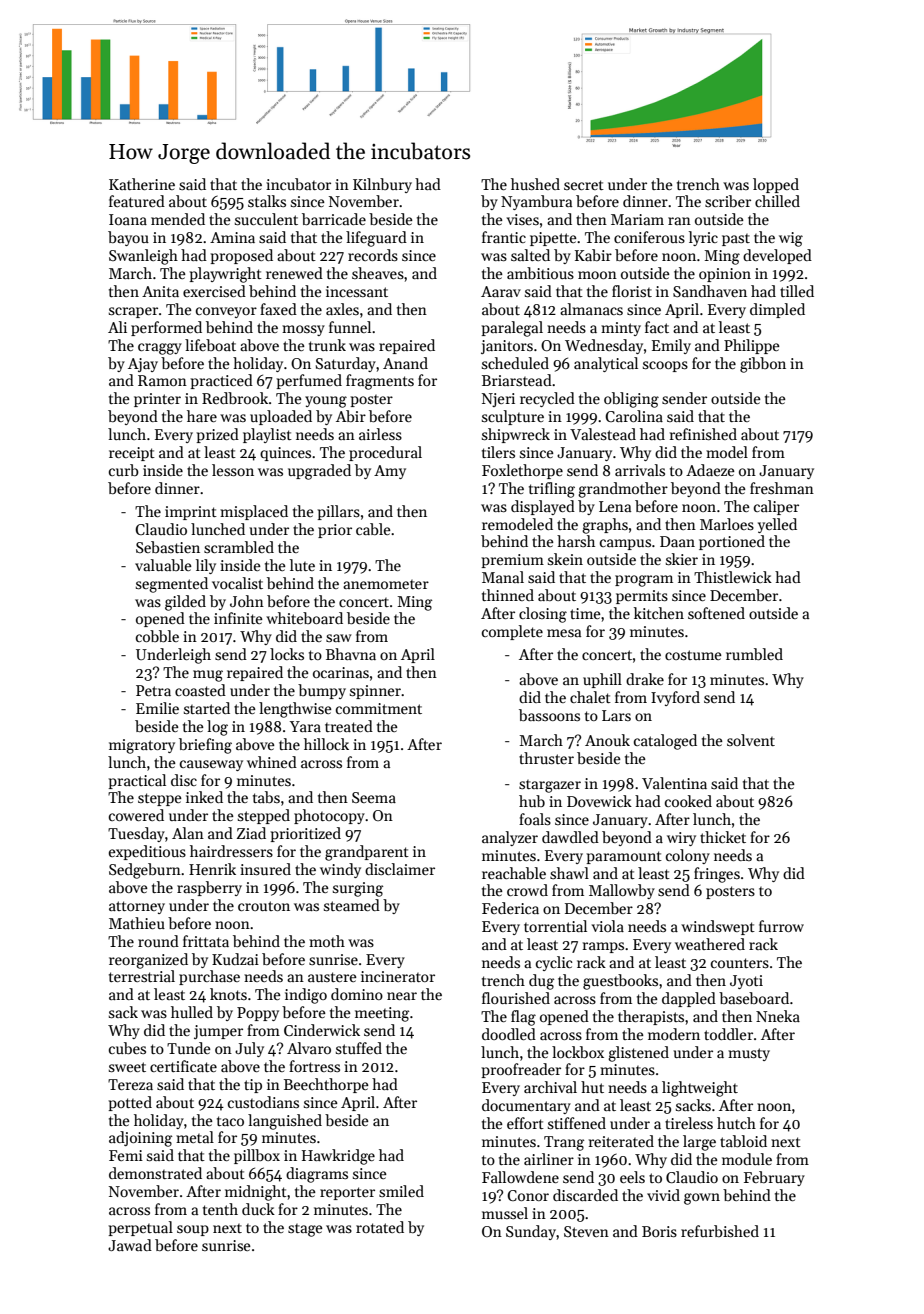 The width and height of the screenshot is (924, 1314). I want to click on cobble, so click(157, 636).
